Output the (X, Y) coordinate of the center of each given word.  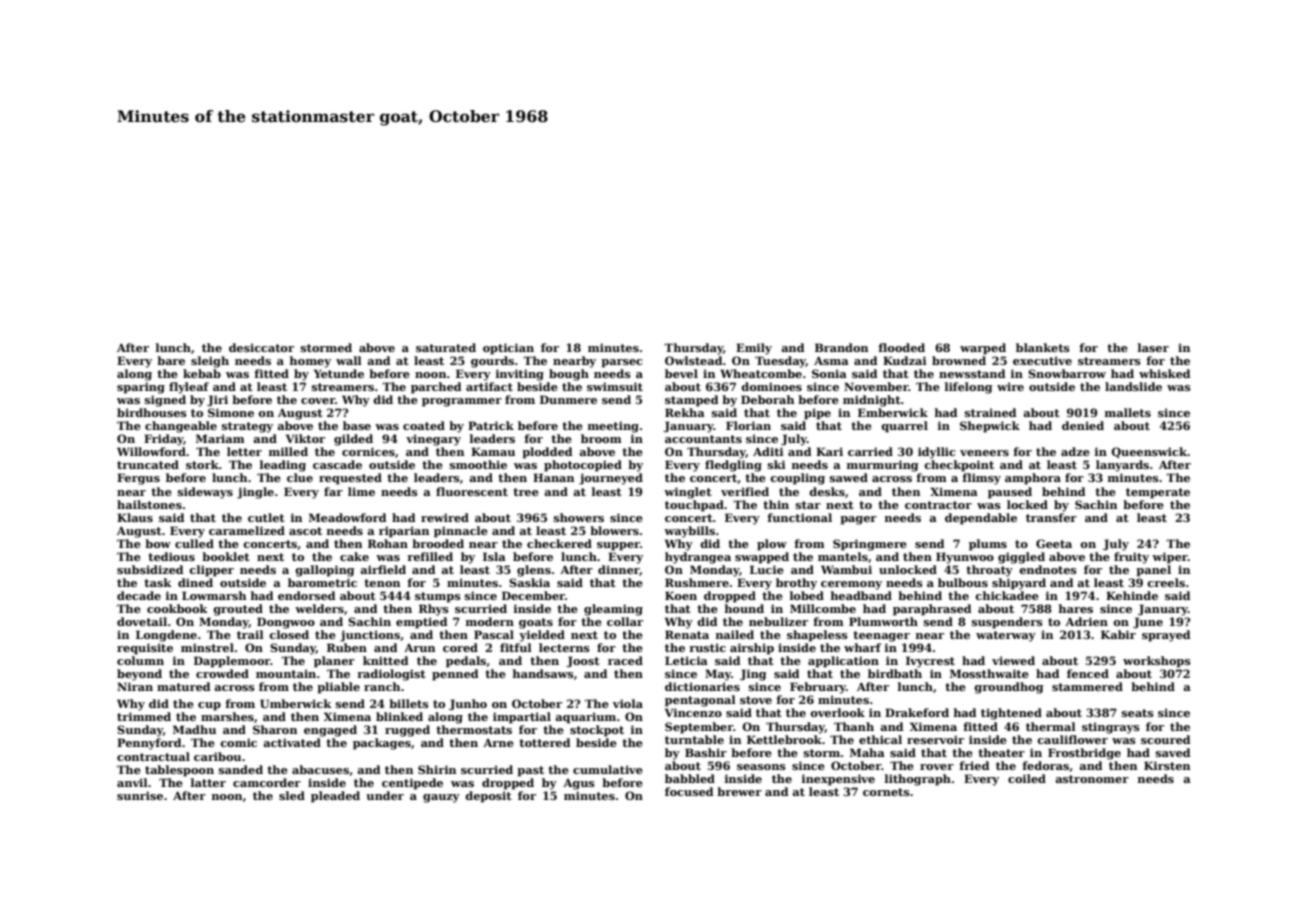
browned (959, 360)
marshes (227, 716)
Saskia (529, 582)
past (530, 771)
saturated (446, 347)
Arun (419, 648)
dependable (981, 519)
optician (508, 349)
